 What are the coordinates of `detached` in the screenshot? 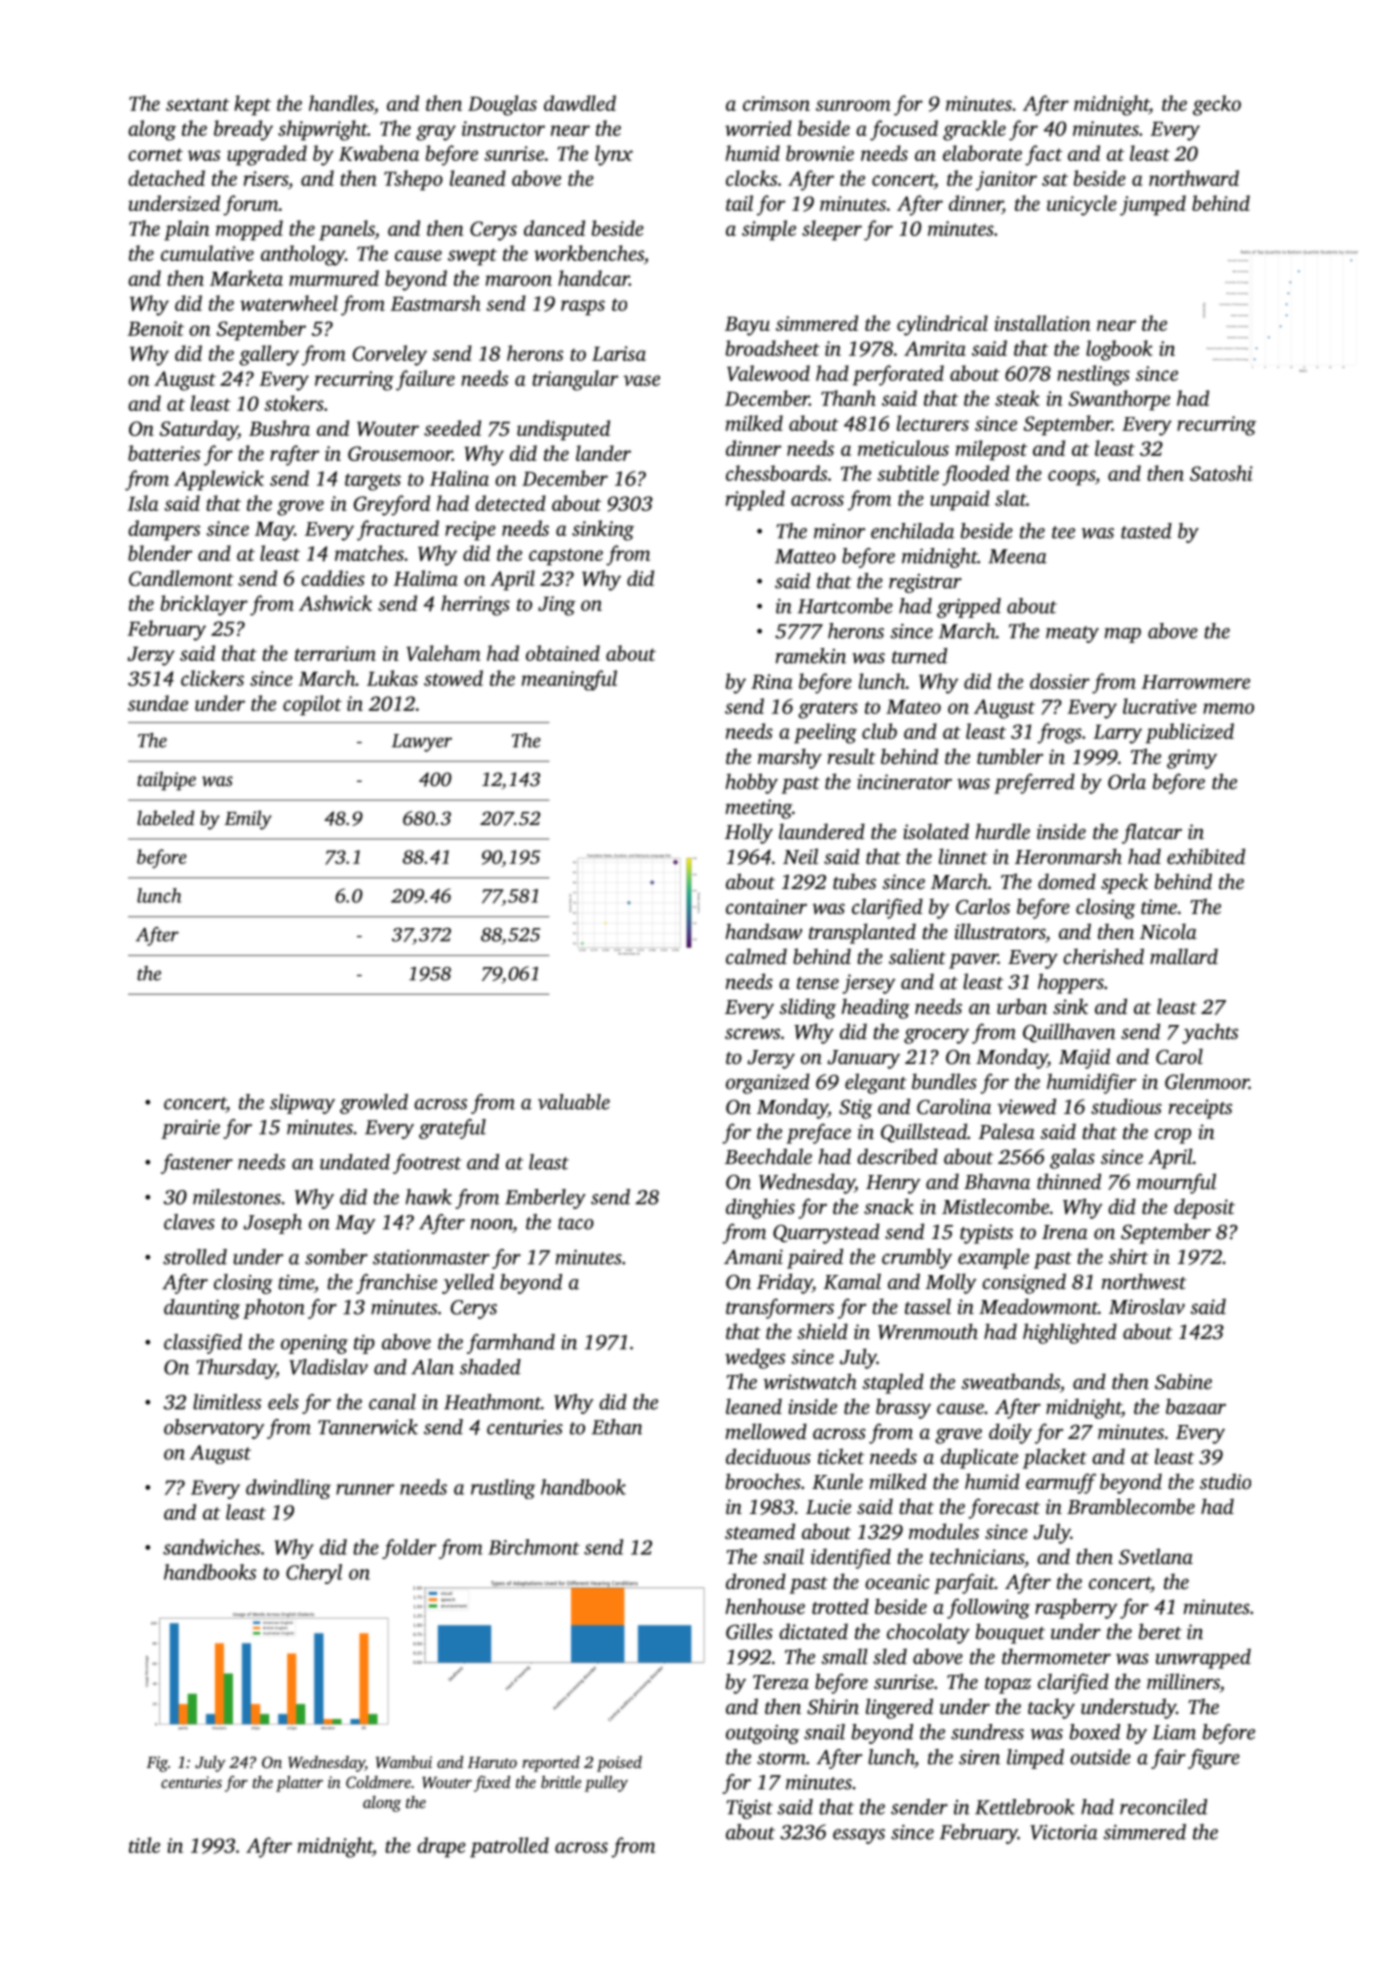 It's located at (166, 178).
